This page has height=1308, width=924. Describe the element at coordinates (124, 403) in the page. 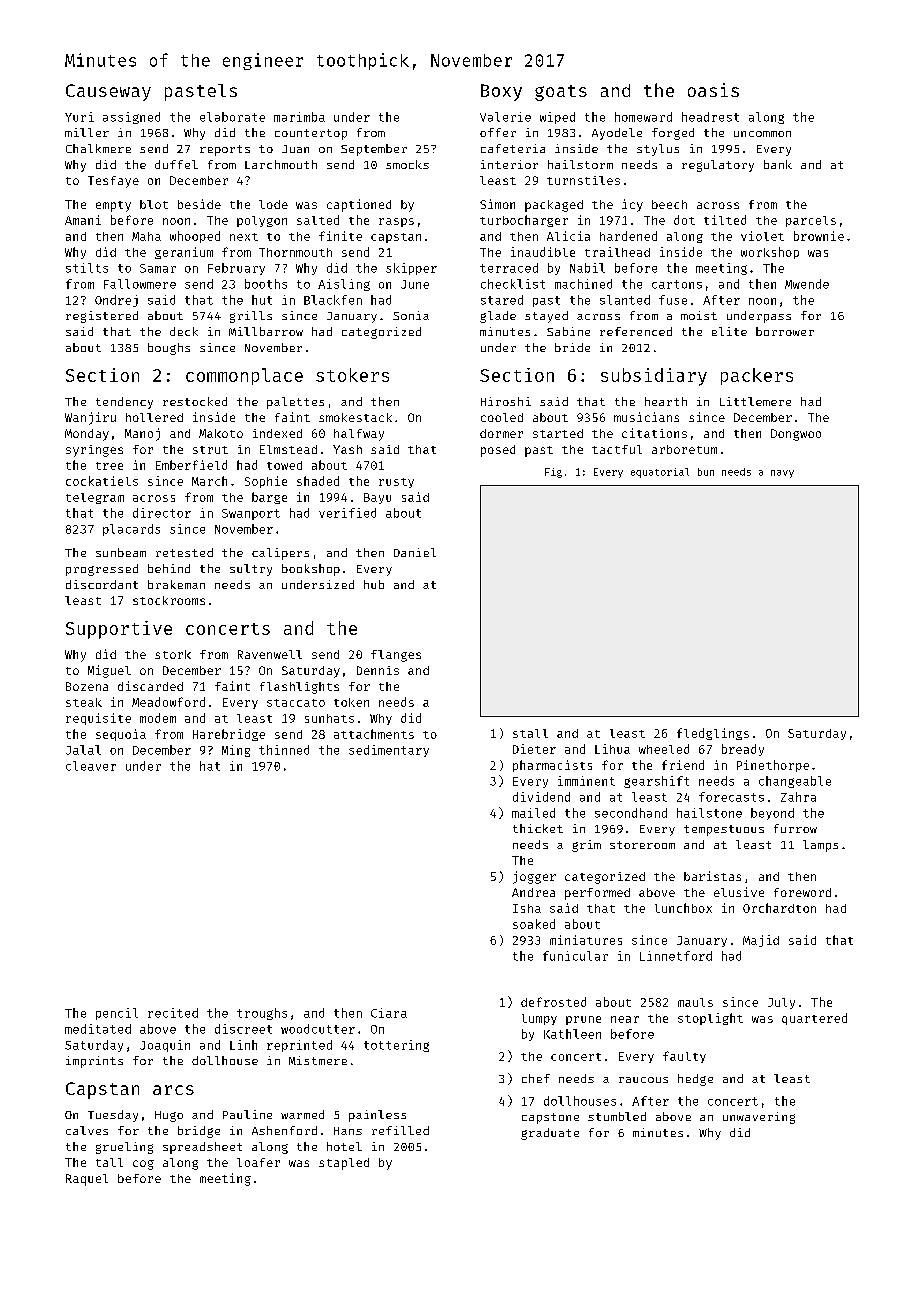

I see `tendency` at that location.
